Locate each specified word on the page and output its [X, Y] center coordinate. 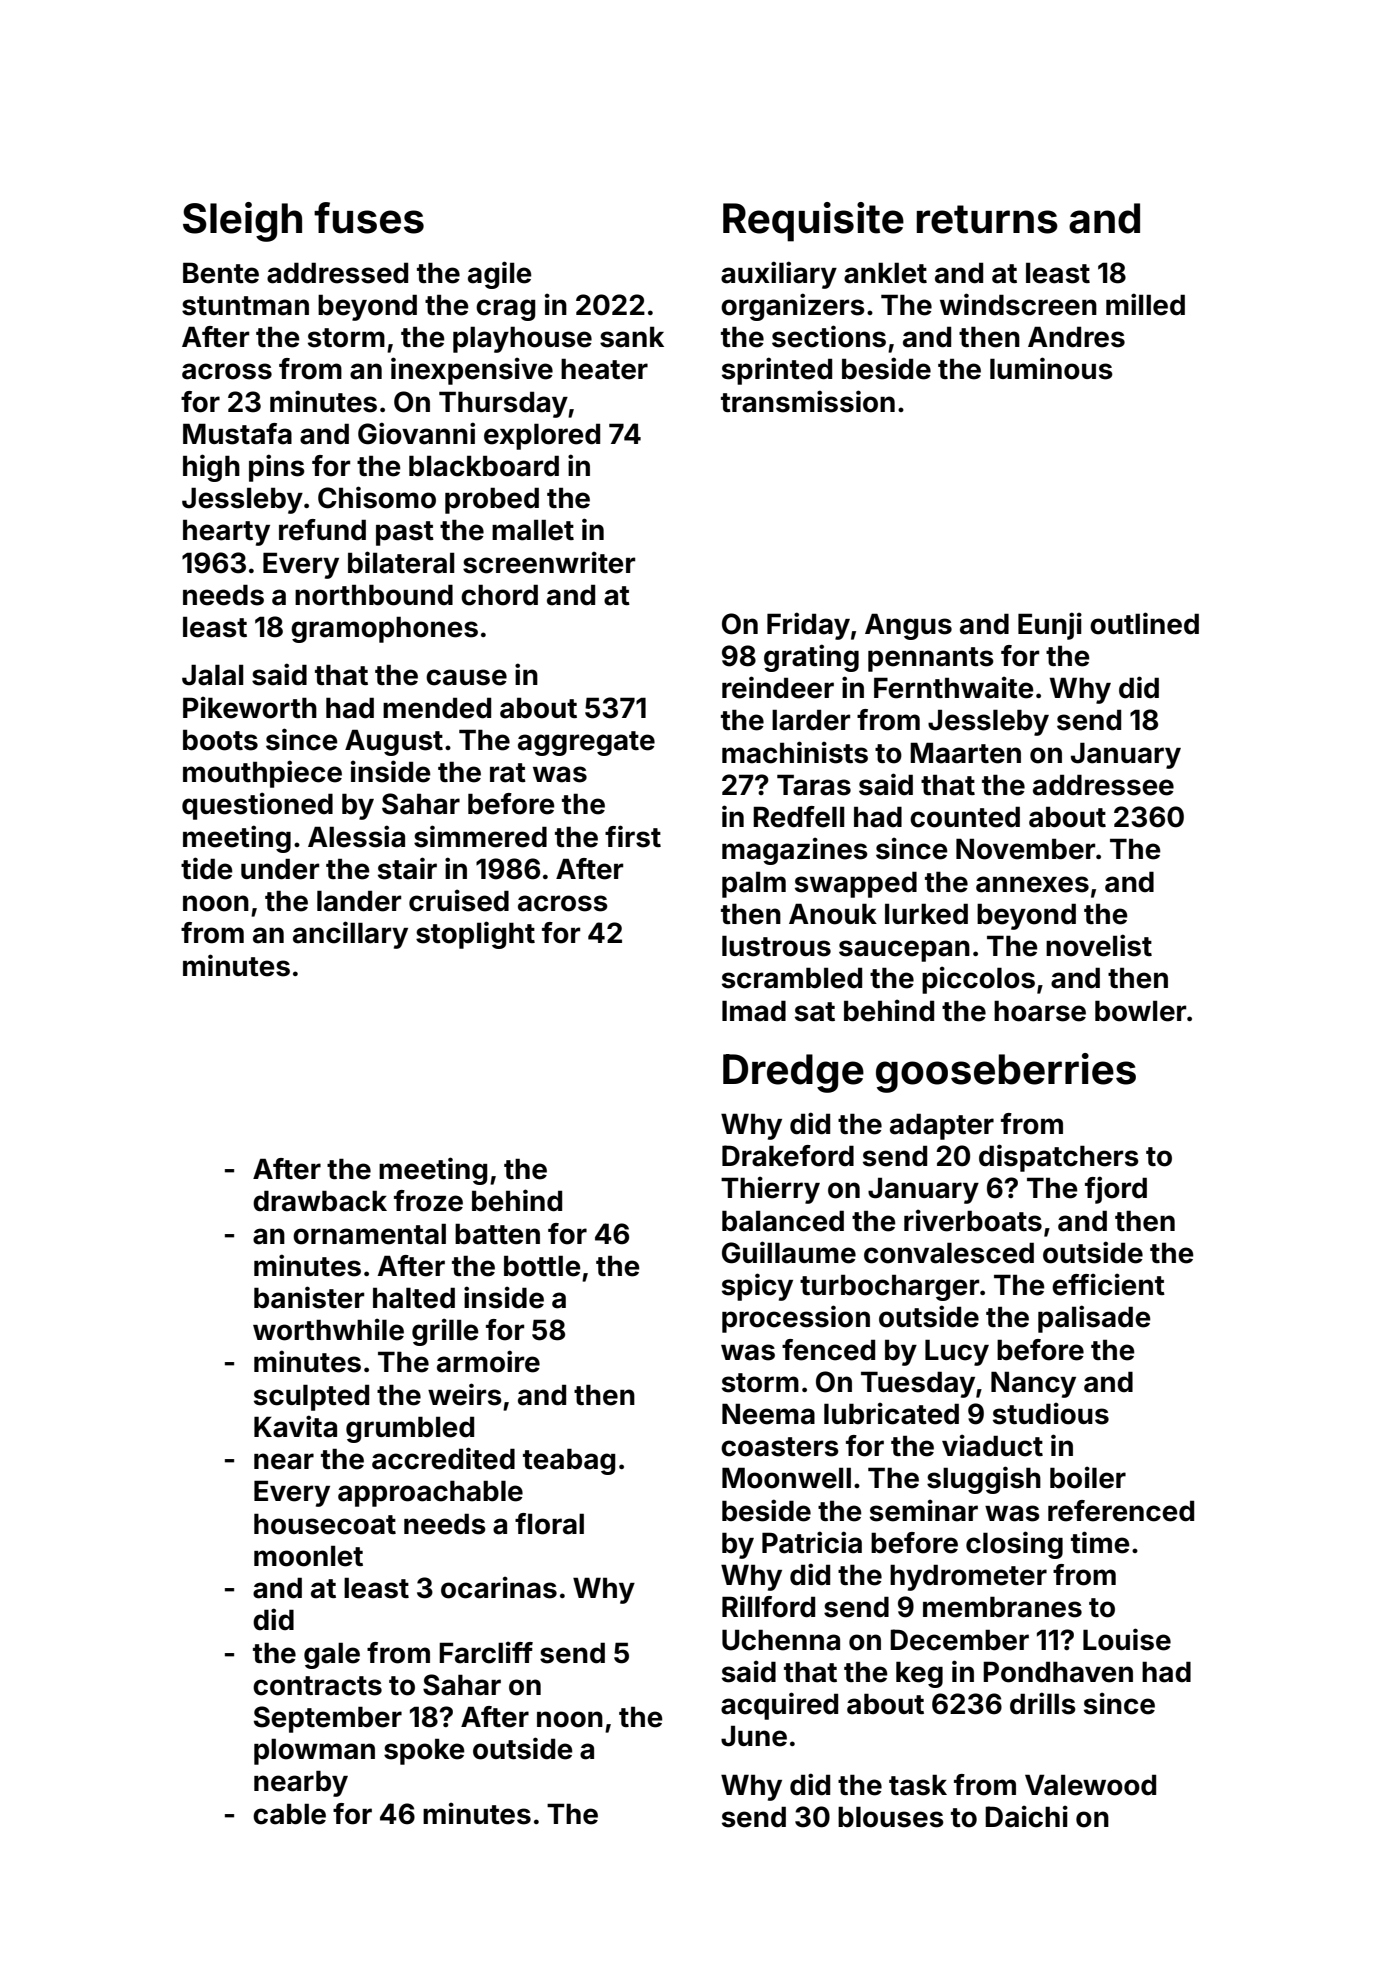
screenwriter [549, 562]
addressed [337, 273]
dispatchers [1059, 1158]
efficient [1108, 1284]
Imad [754, 1011]
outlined [1144, 623]
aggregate [586, 743]
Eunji [1050, 626]
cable [289, 1814]
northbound [374, 595]
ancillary [350, 935]
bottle [542, 1266]
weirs [465, 1394]
